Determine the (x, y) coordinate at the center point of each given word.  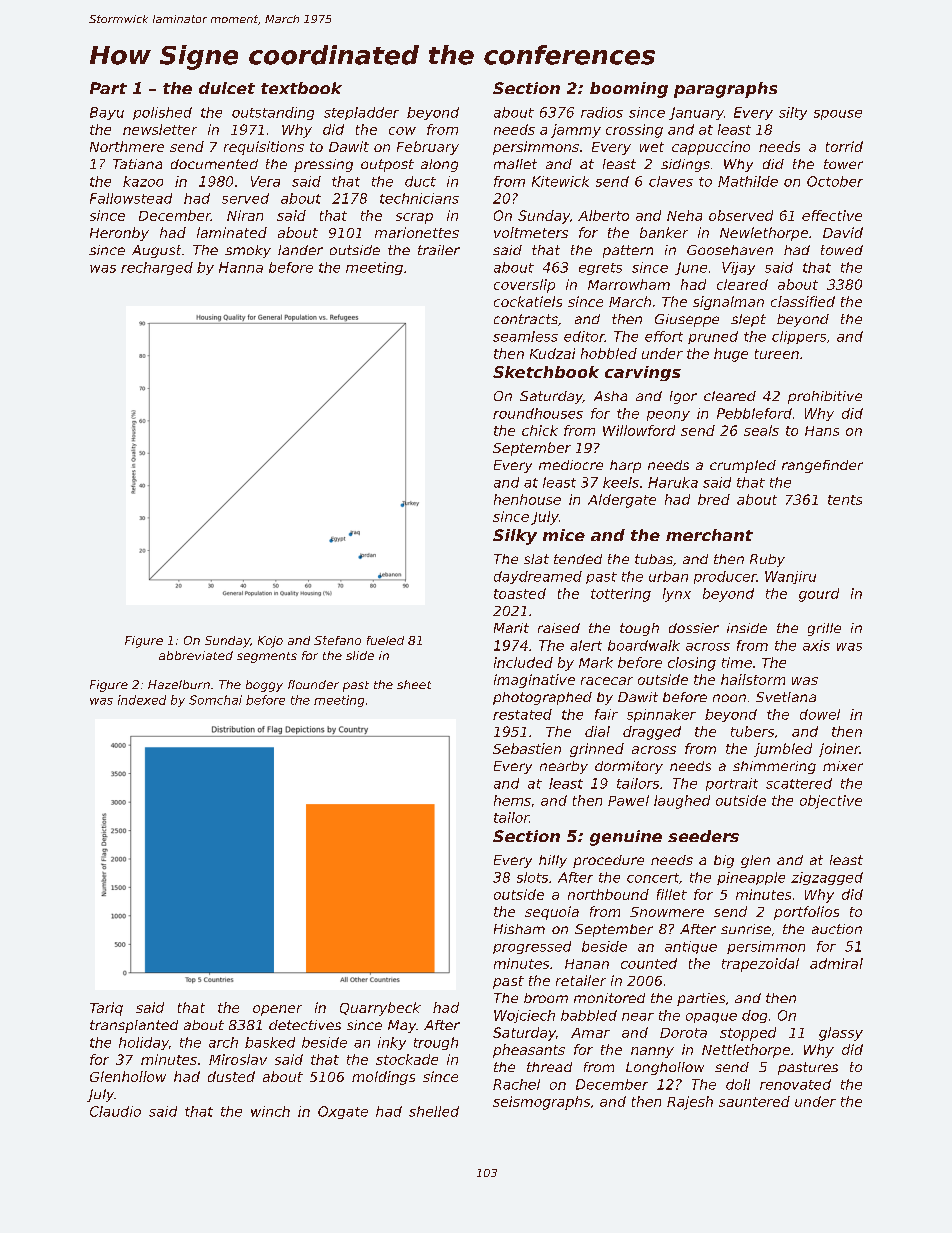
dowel (820, 714)
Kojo (270, 642)
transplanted (134, 1026)
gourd (819, 595)
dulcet (227, 88)
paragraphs (725, 90)
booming (629, 90)
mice (564, 535)
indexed (142, 700)
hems (512, 800)
